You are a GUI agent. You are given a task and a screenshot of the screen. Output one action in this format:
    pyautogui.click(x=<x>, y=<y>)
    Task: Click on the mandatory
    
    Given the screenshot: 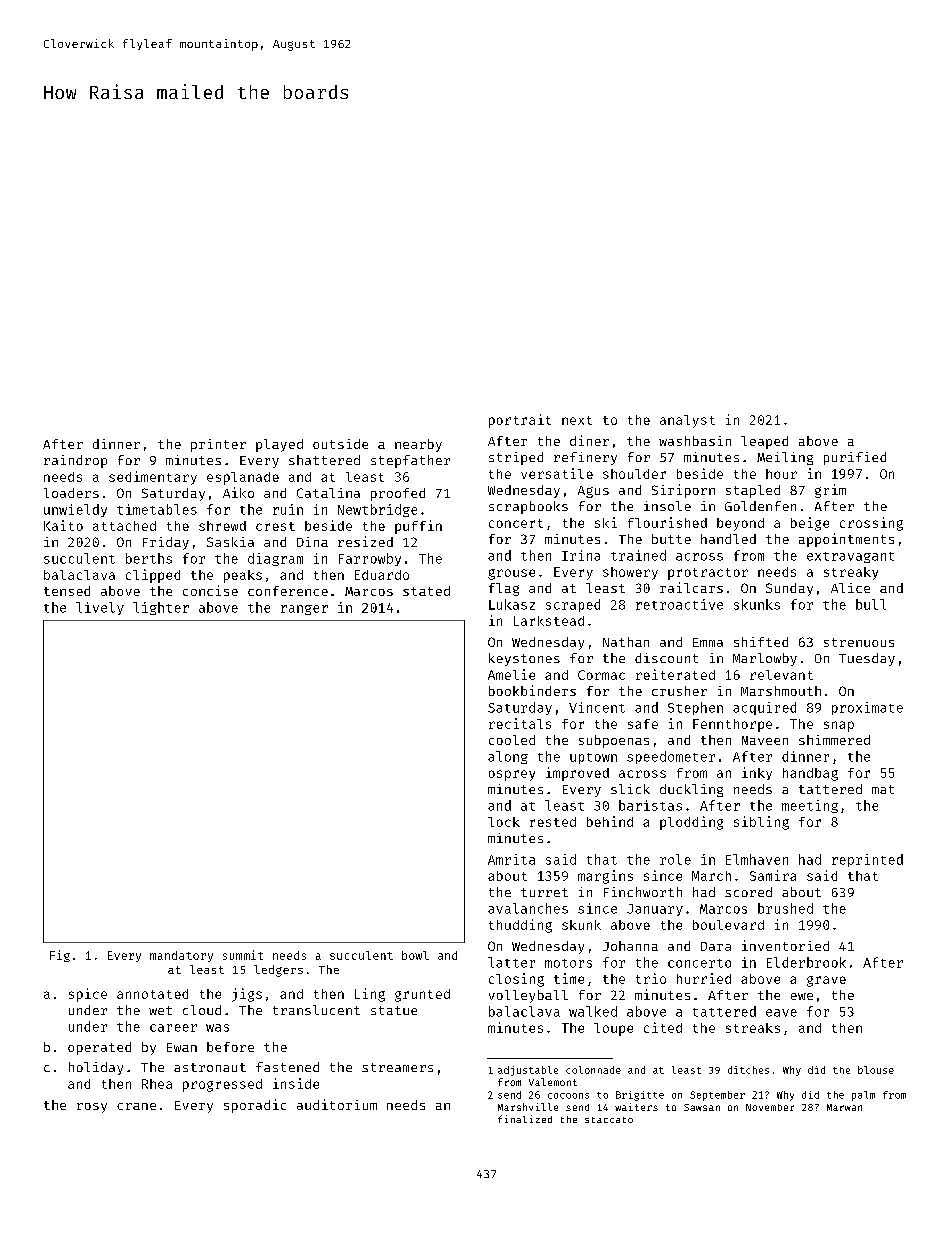 What is the action you would take?
    pyautogui.click(x=181, y=956)
